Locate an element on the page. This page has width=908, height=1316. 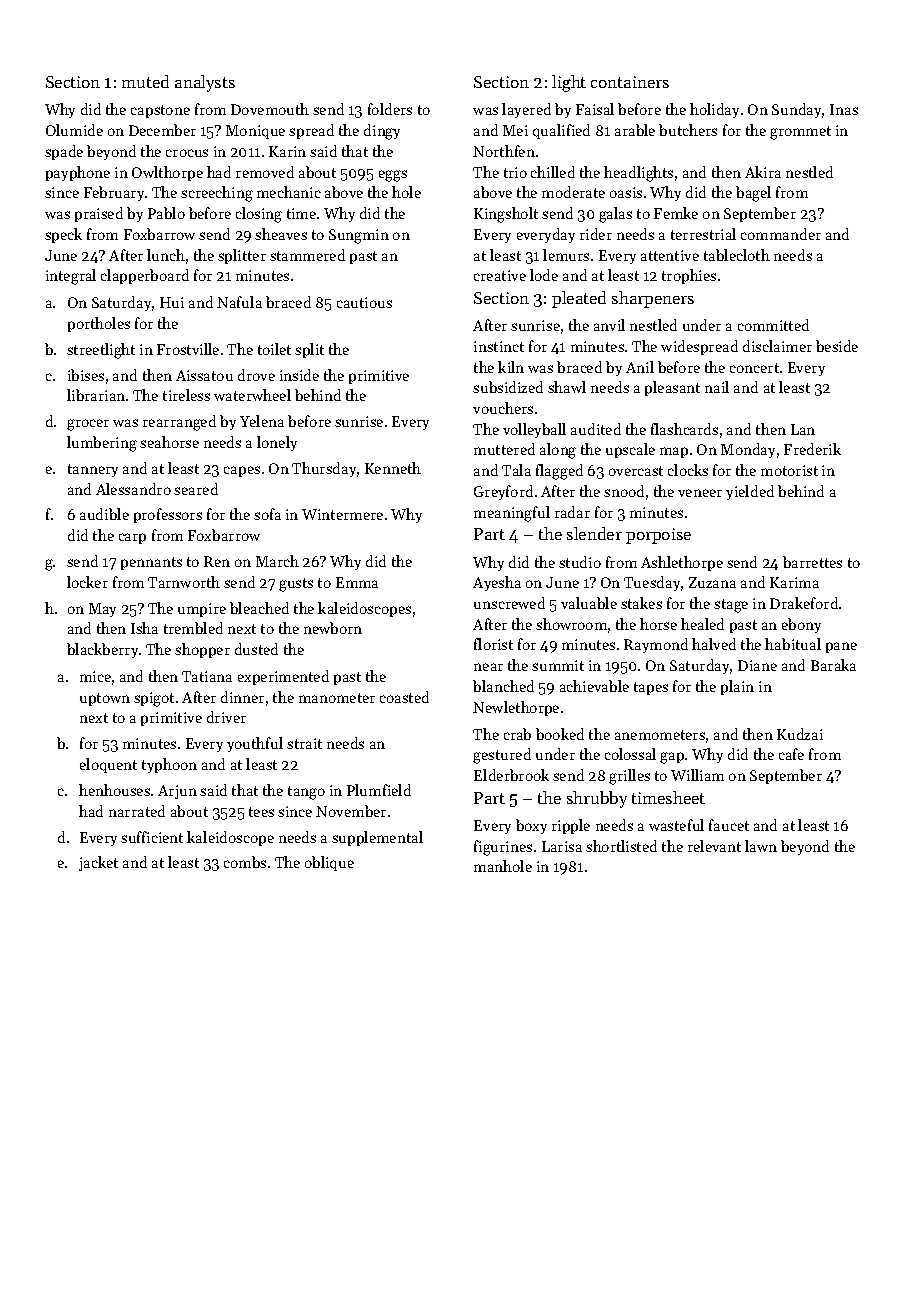
Sungmin is located at coordinates (359, 236).
